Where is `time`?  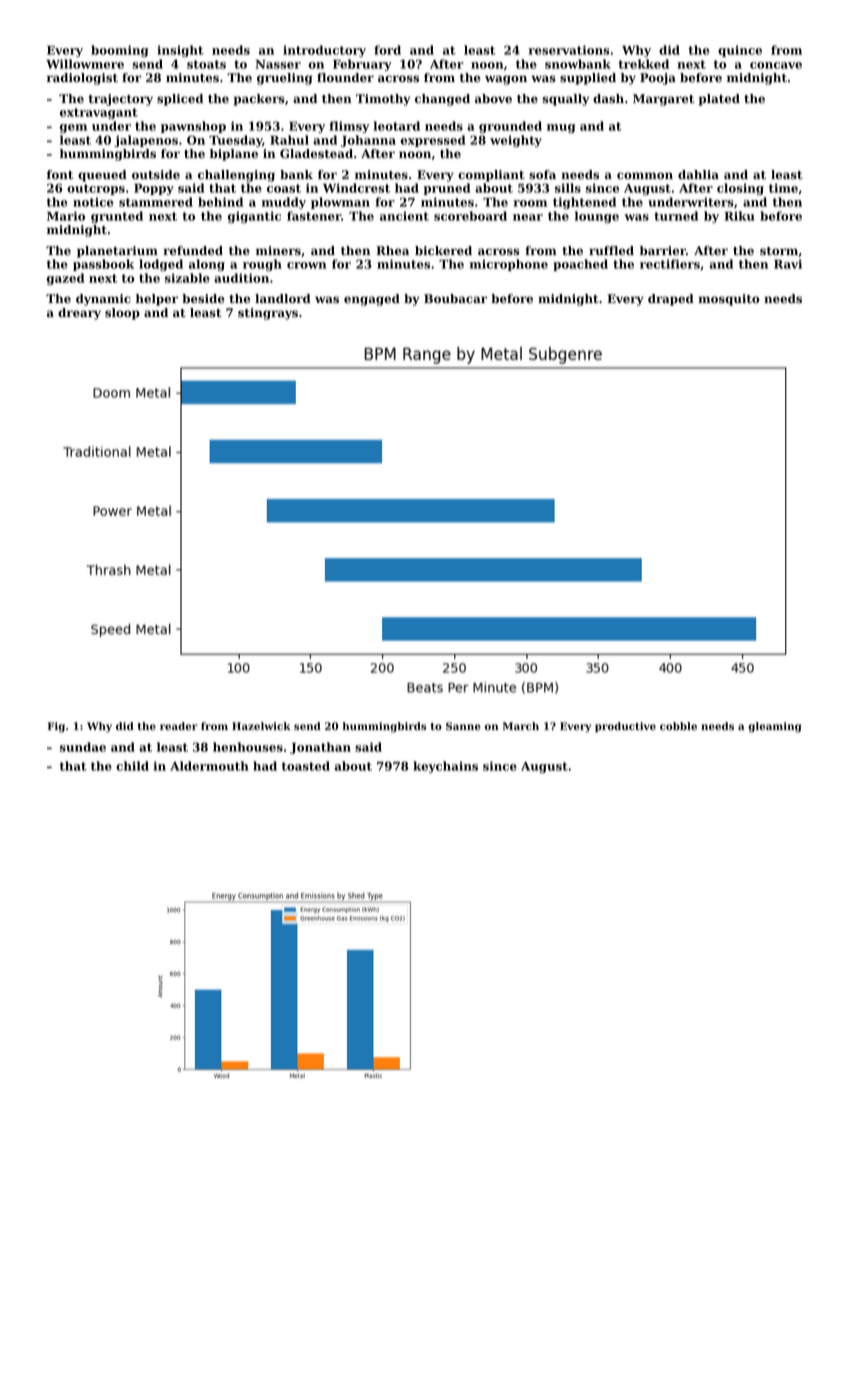
time is located at coordinates (783, 188).
